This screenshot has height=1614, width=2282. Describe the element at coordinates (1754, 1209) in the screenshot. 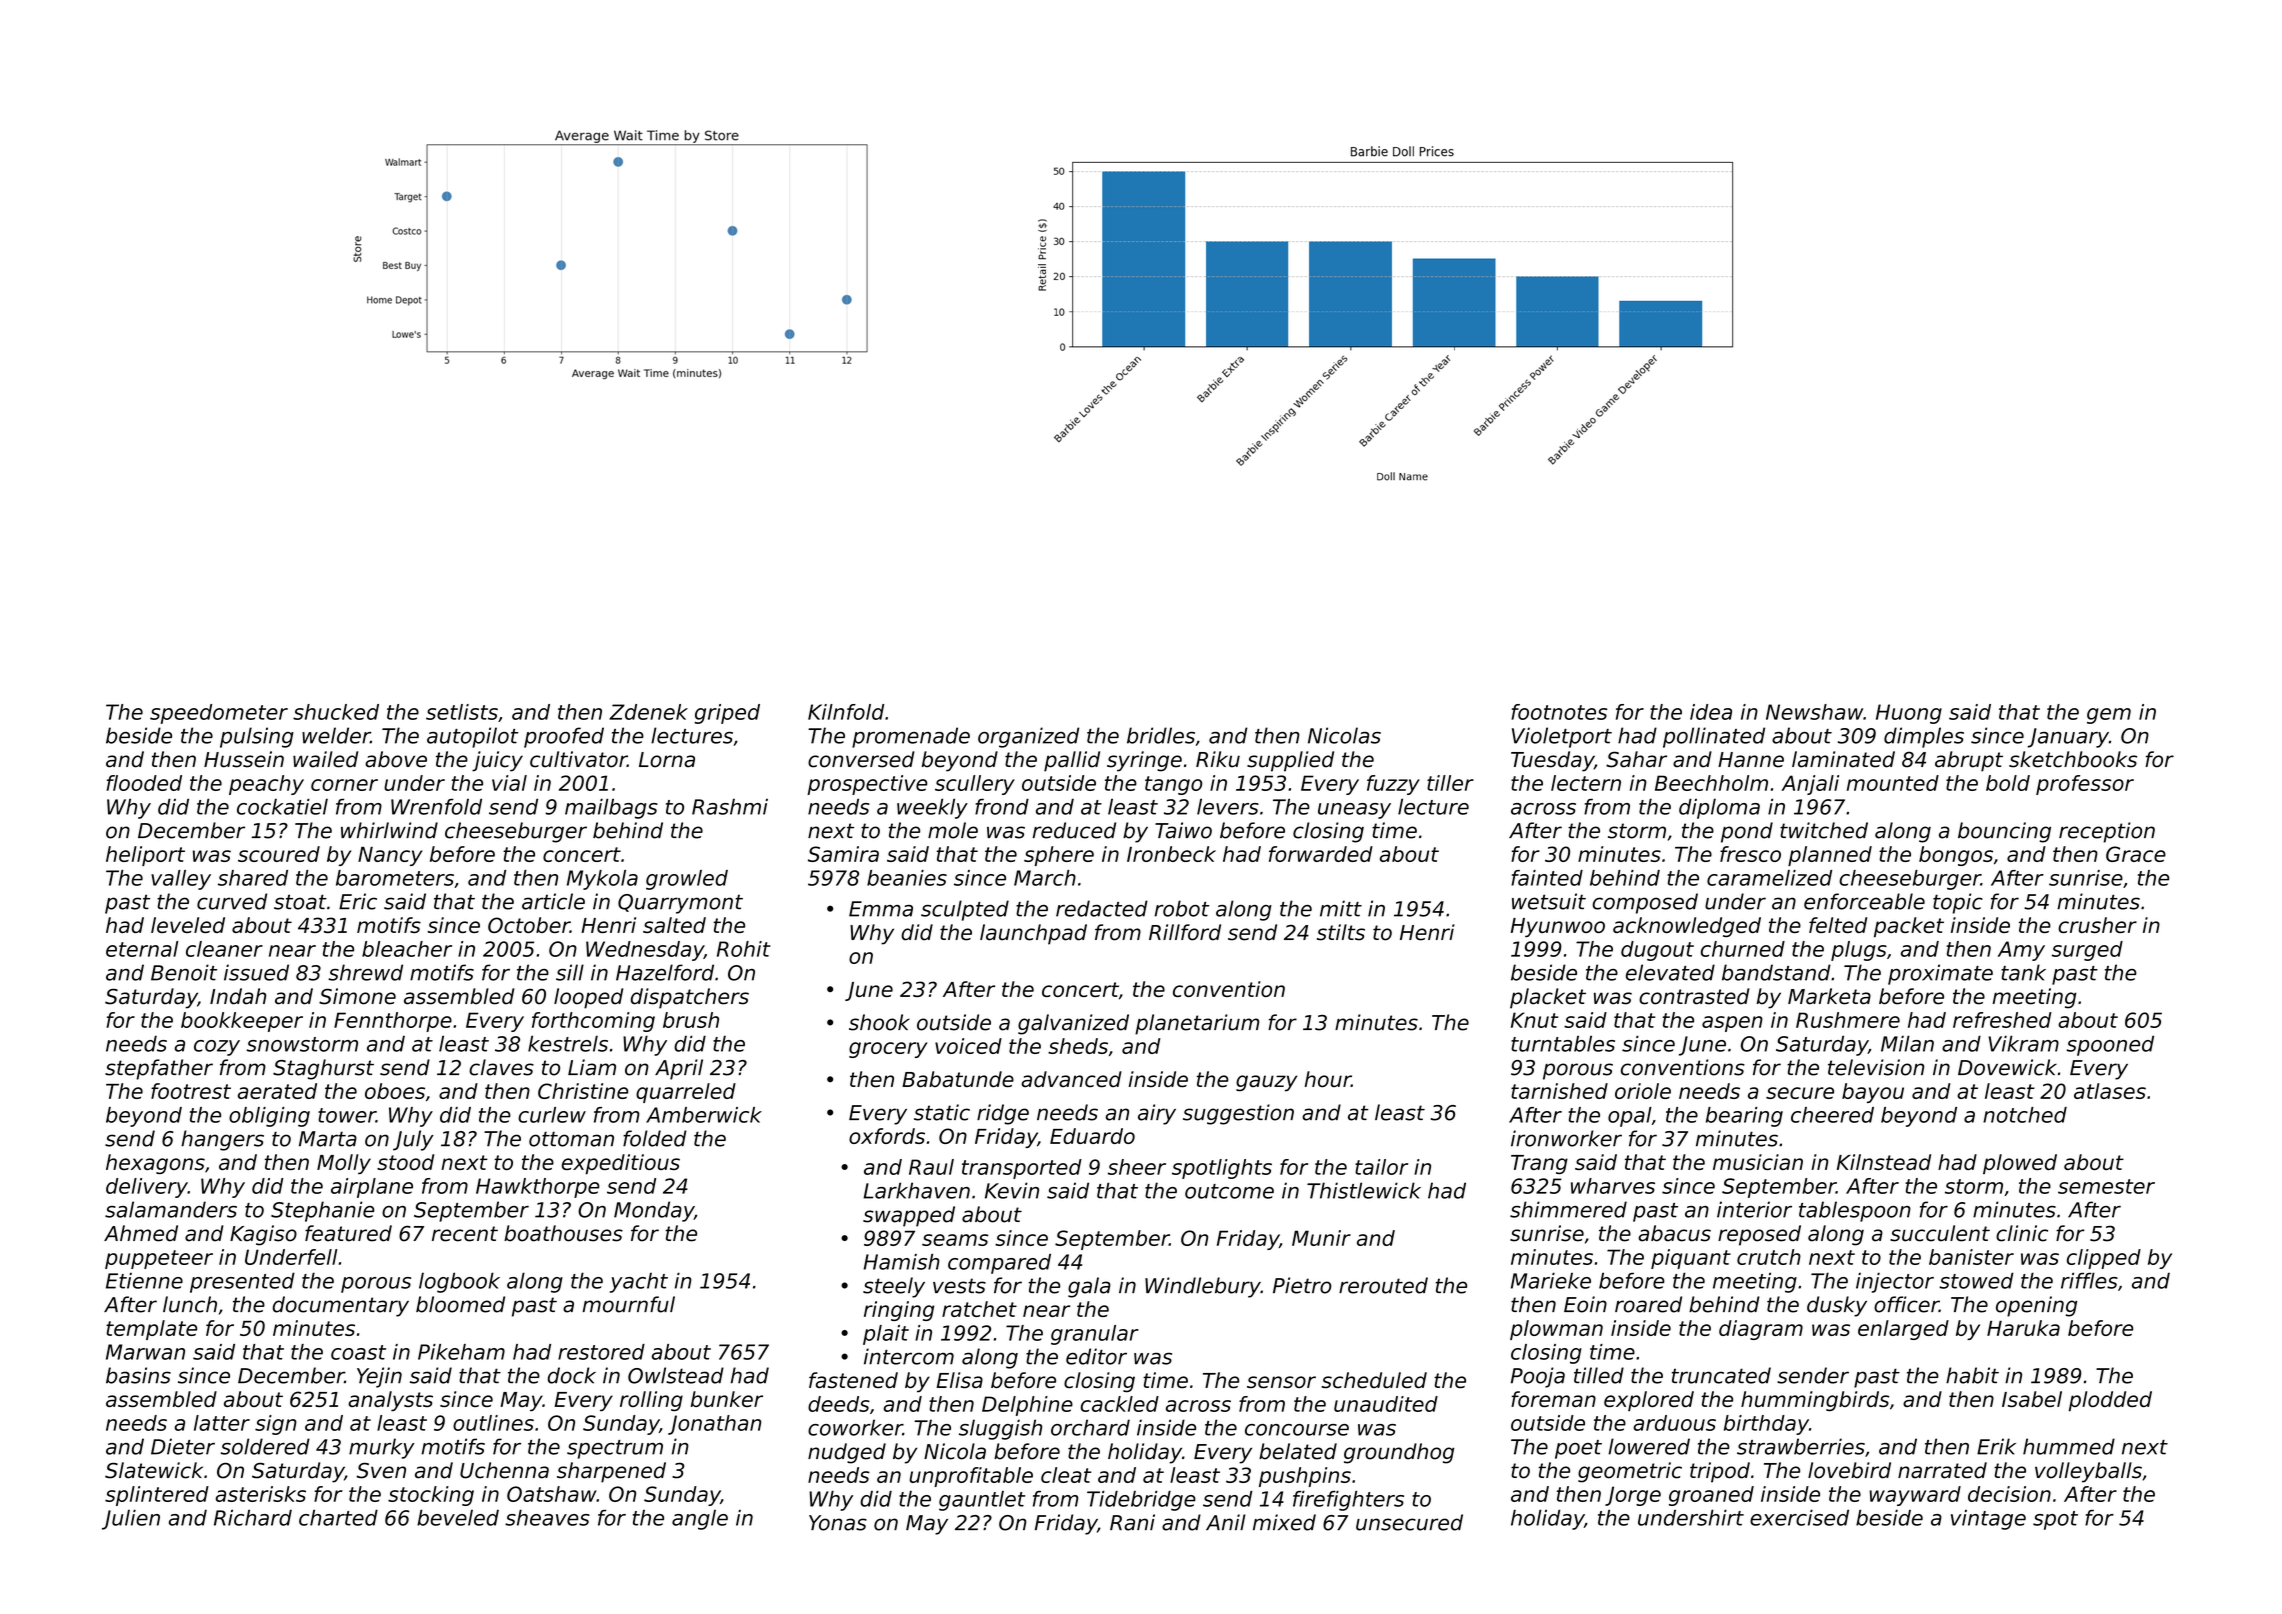

I see `interior` at that location.
